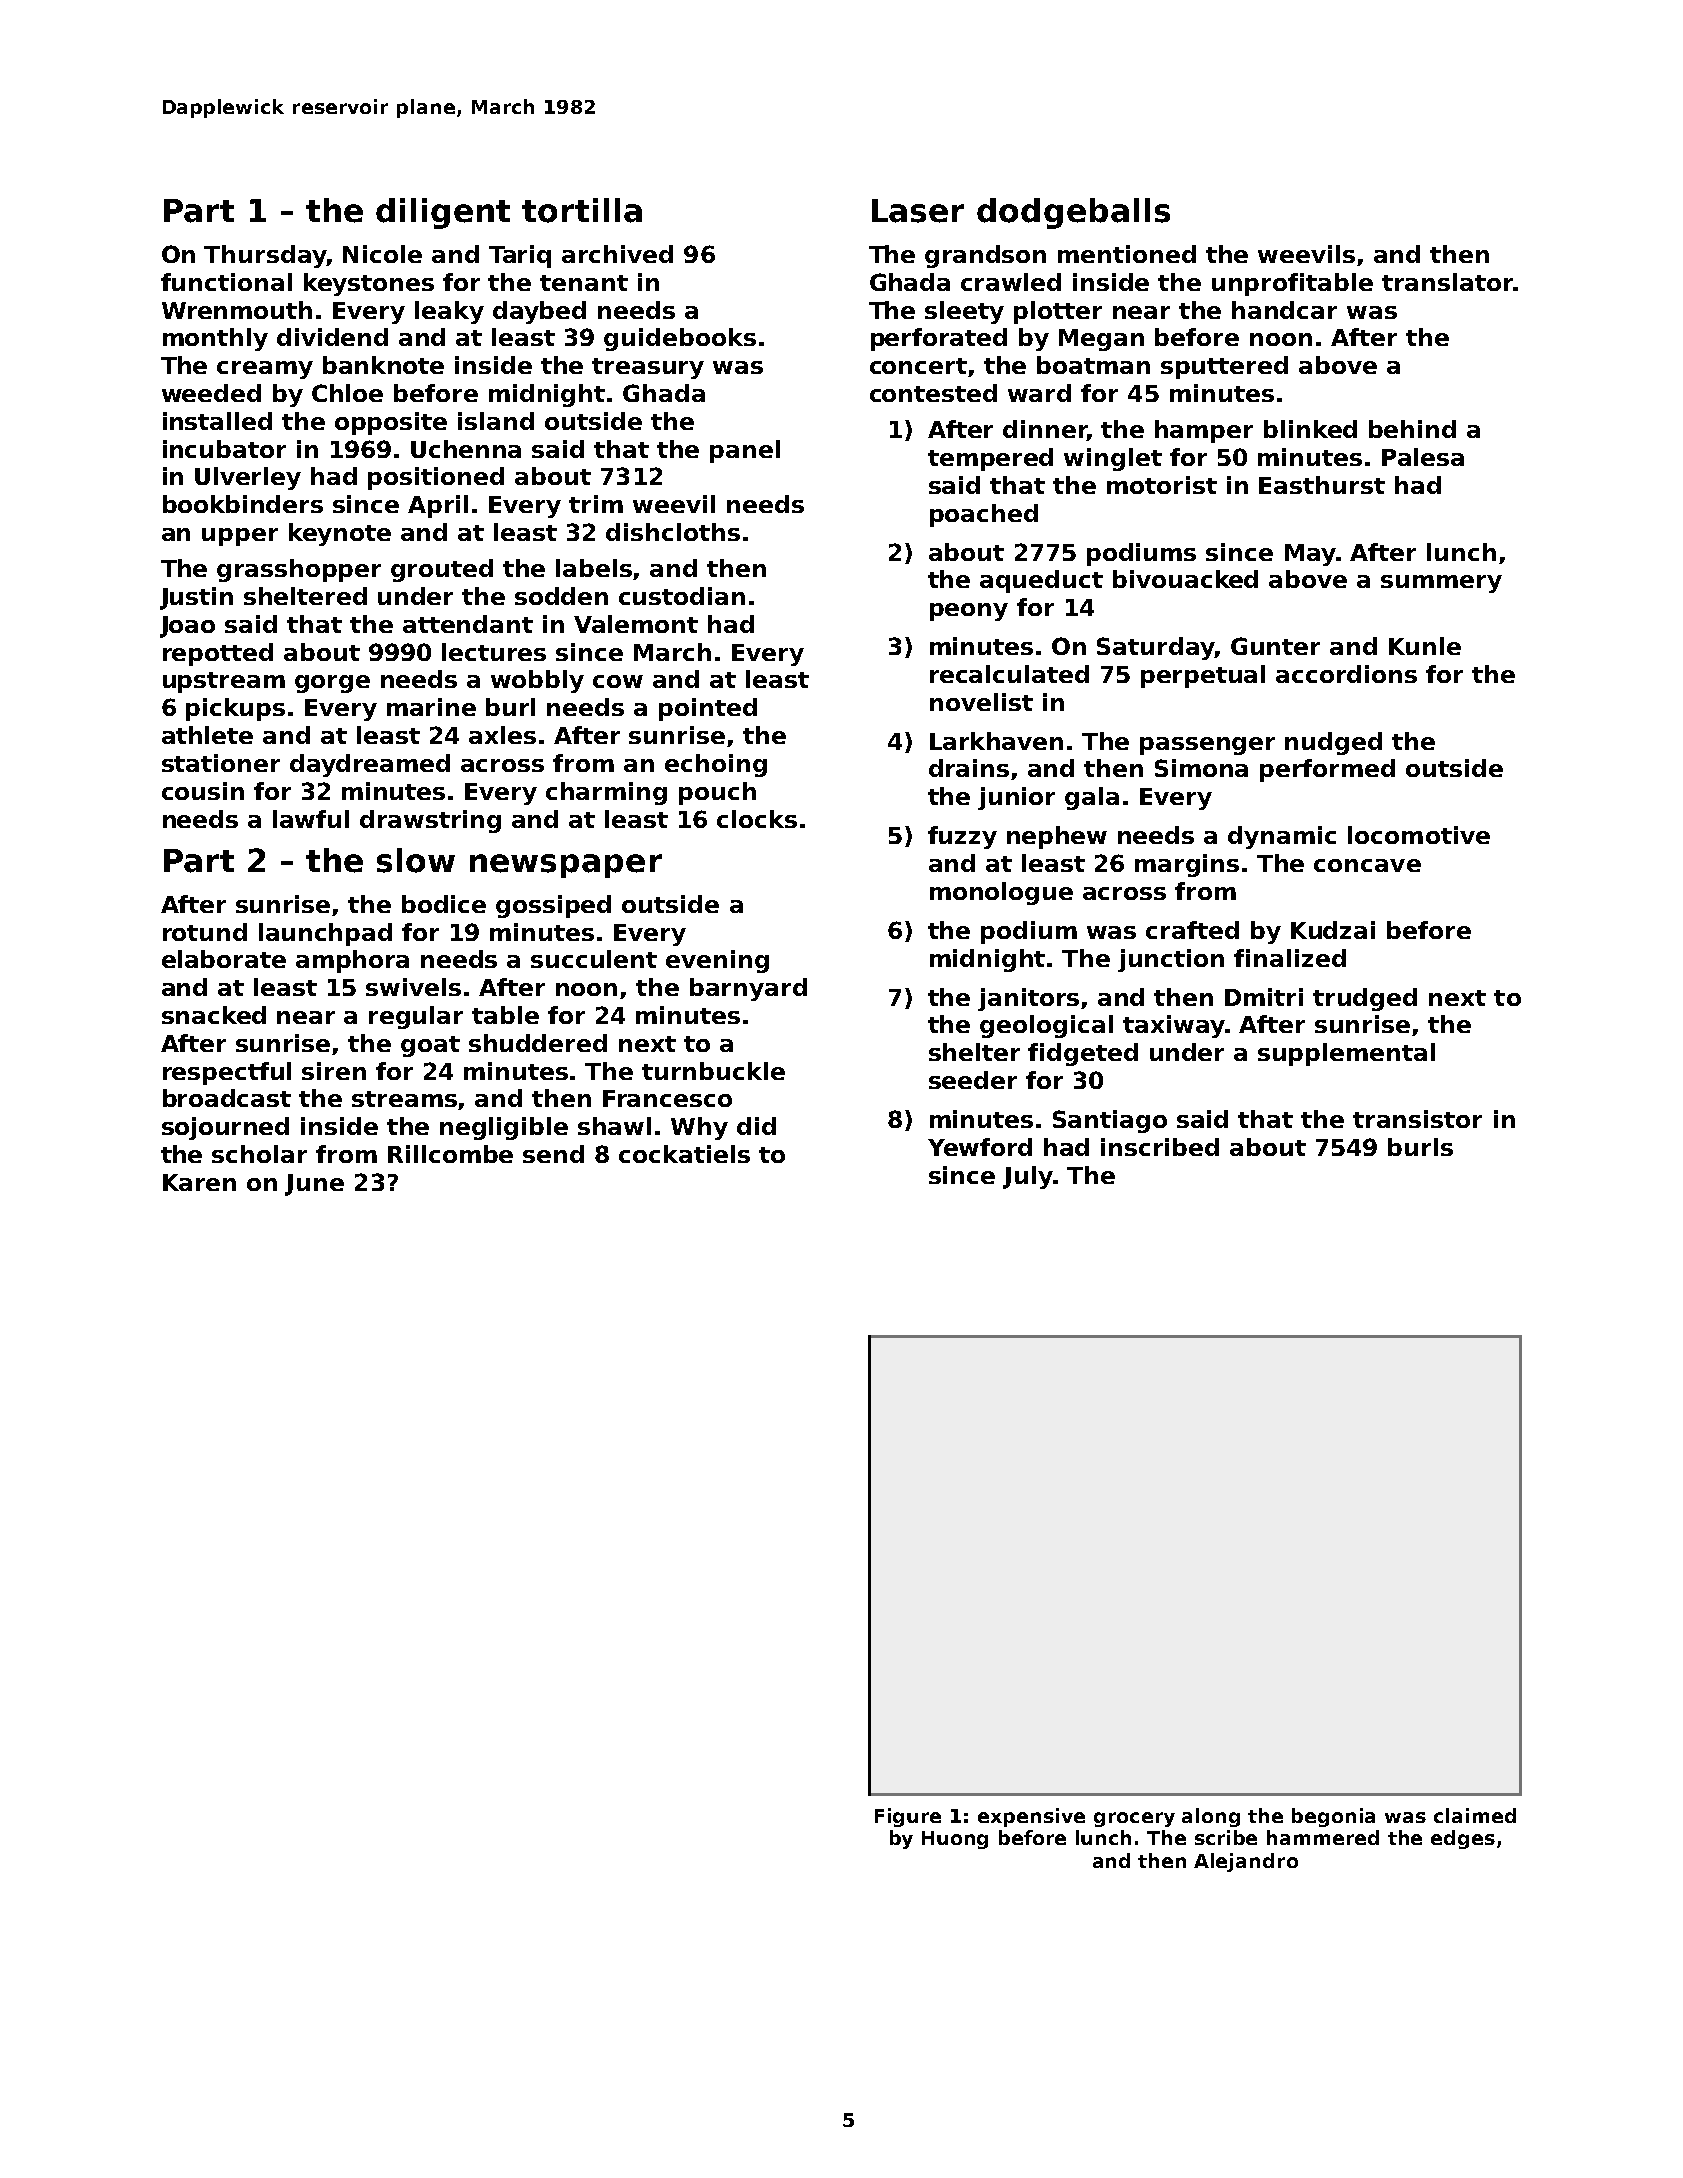 The image size is (1683, 2178). What do you see at coordinates (964, 312) in the page?
I see `sleety` at bounding box center [964, 312].
